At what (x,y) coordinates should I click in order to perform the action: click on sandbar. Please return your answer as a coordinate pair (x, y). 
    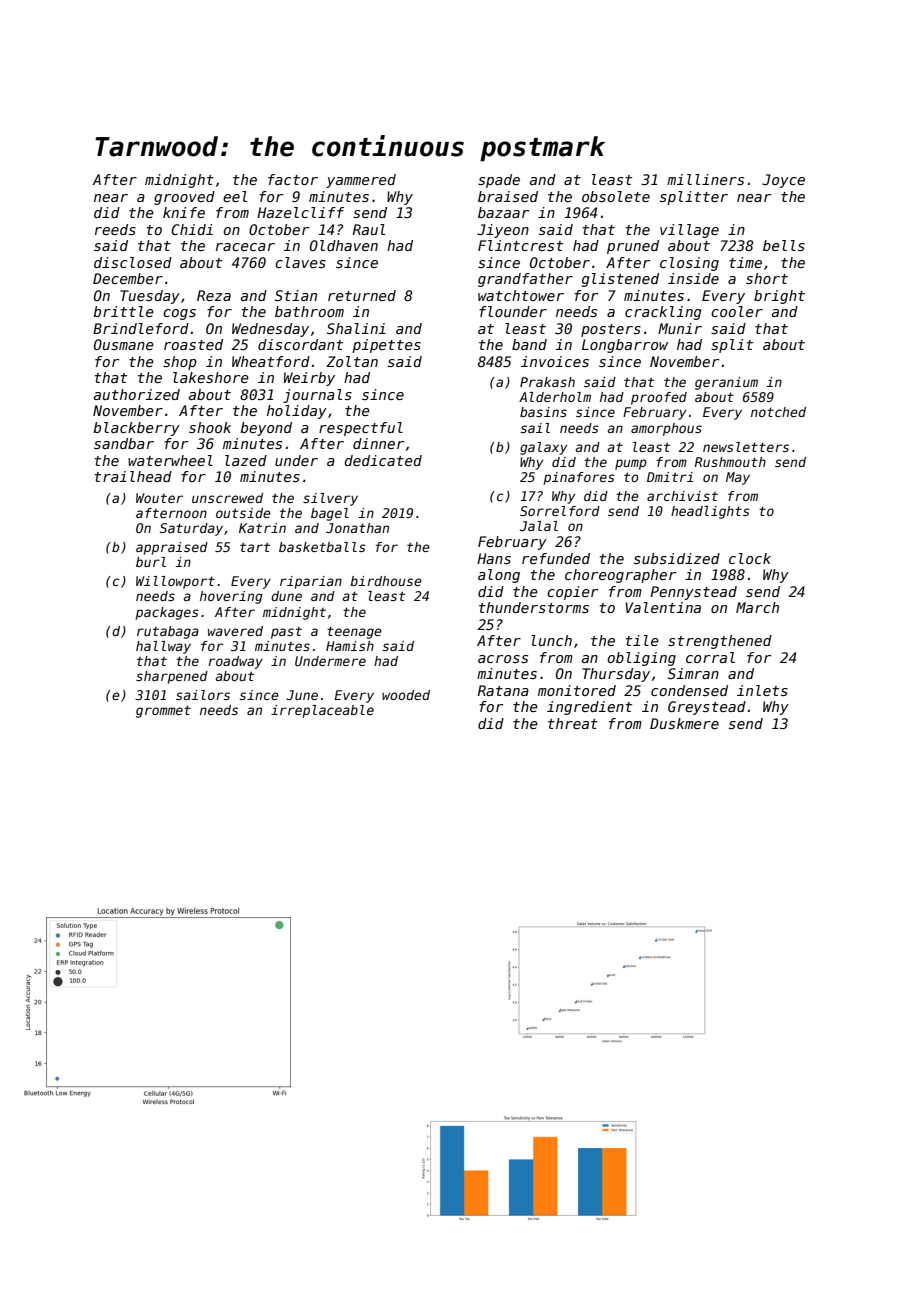
    Looking at the image, I should click on (124, 443).
